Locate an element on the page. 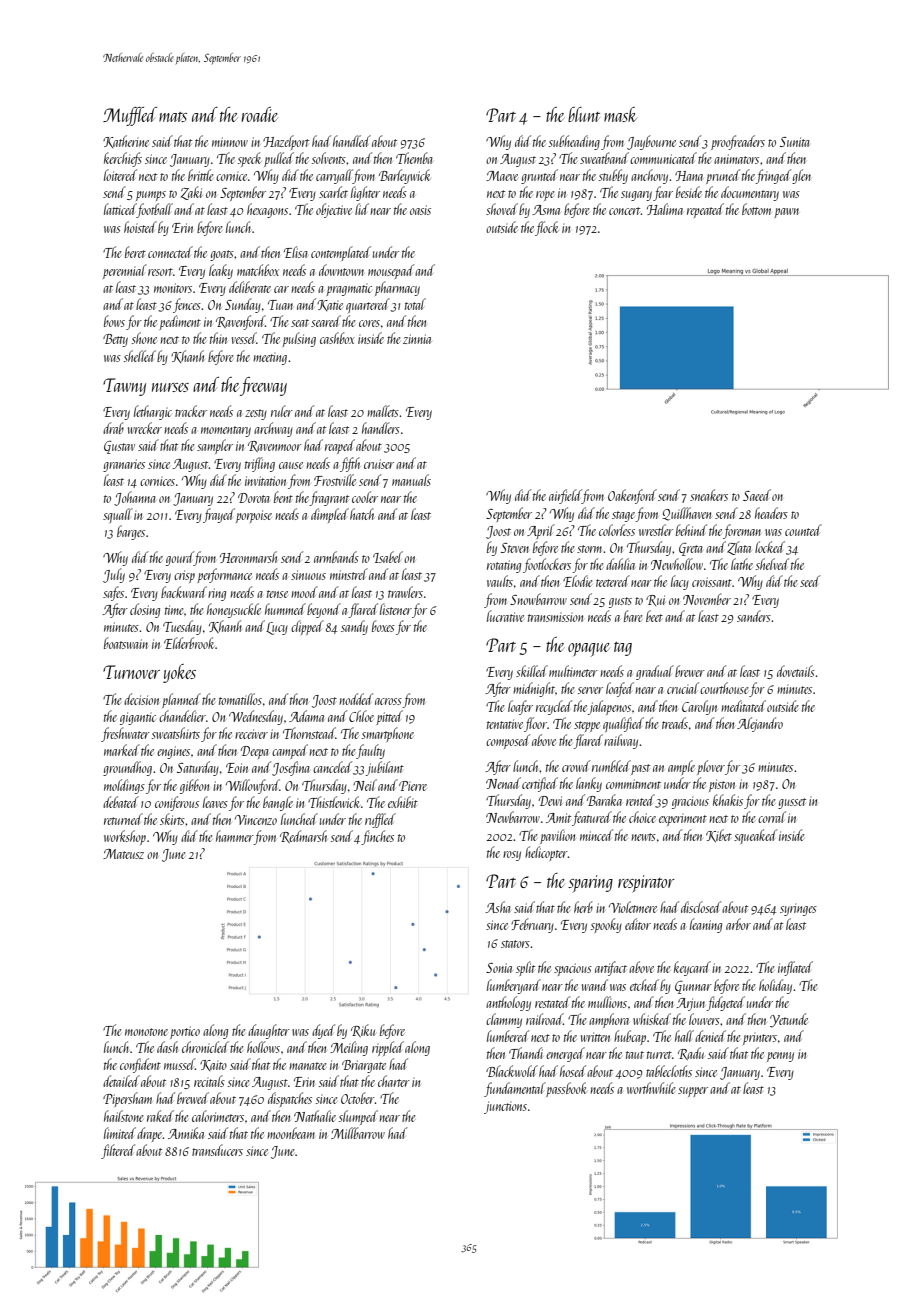 The width and height of the image is (924, 1314). calorimeters is located at coordinates (218, 1116).
